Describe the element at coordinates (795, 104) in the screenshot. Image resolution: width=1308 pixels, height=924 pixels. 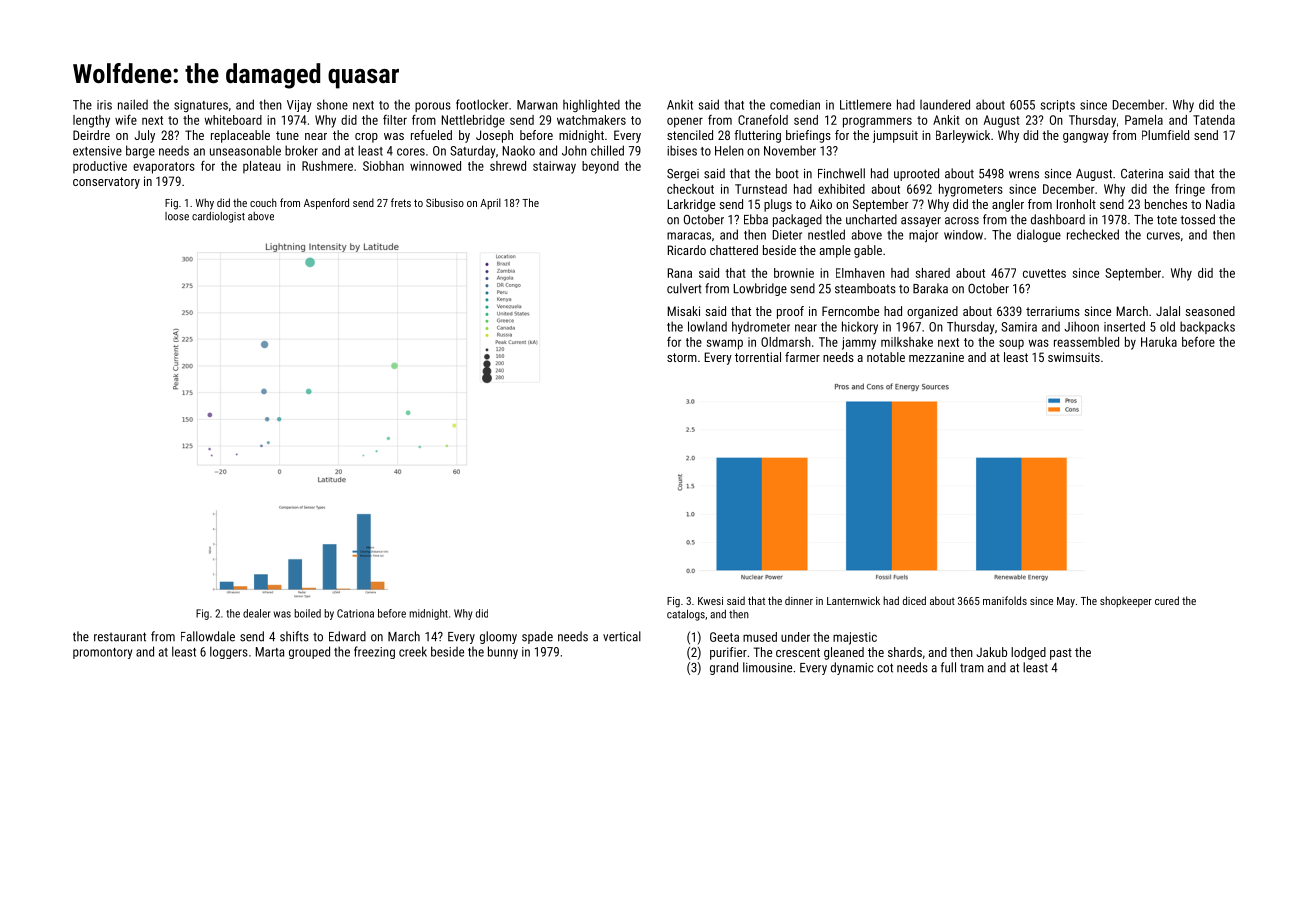
I see `comedian` at that location.
